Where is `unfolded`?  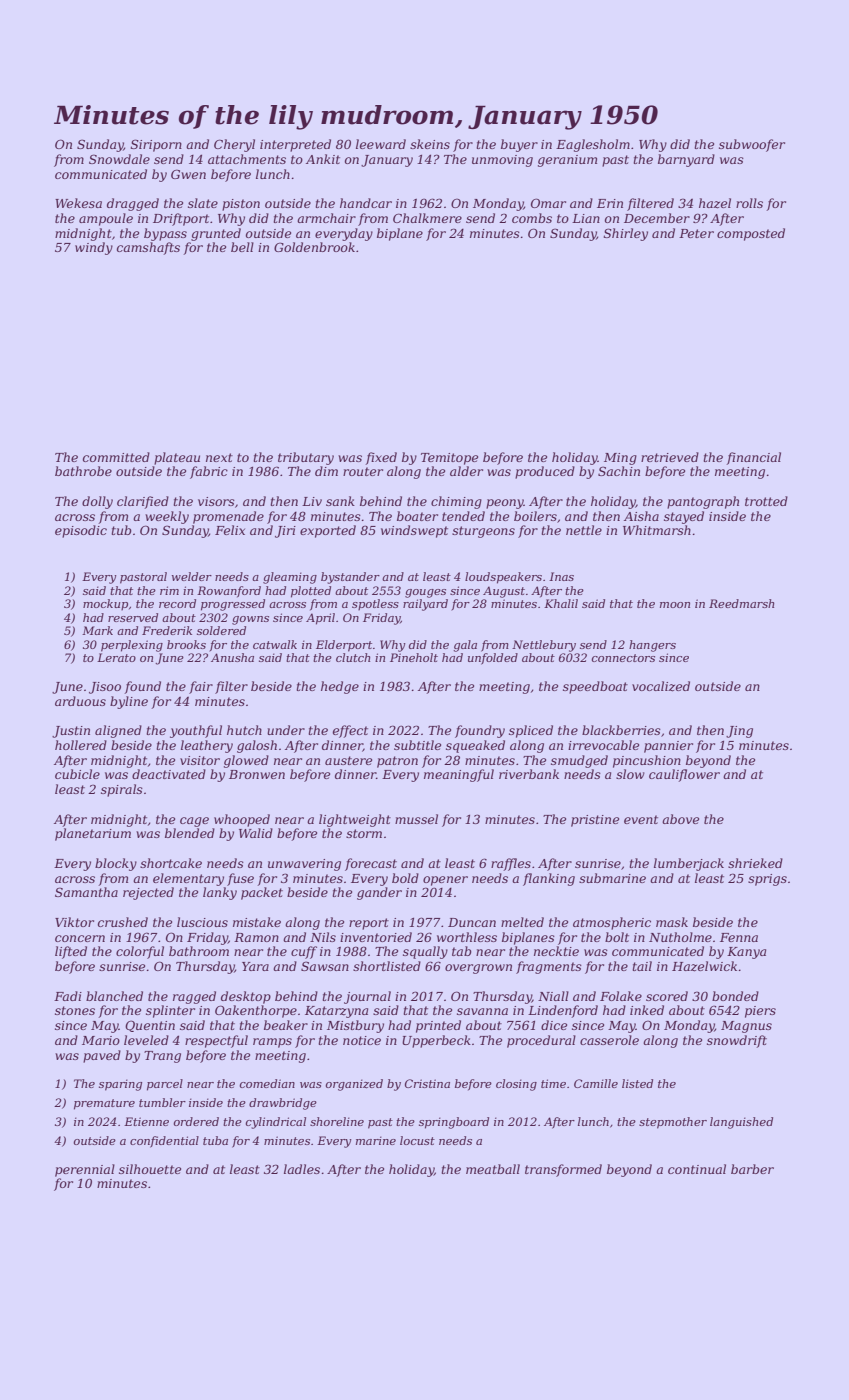
unfolded is located at coordinates (493, 659).
